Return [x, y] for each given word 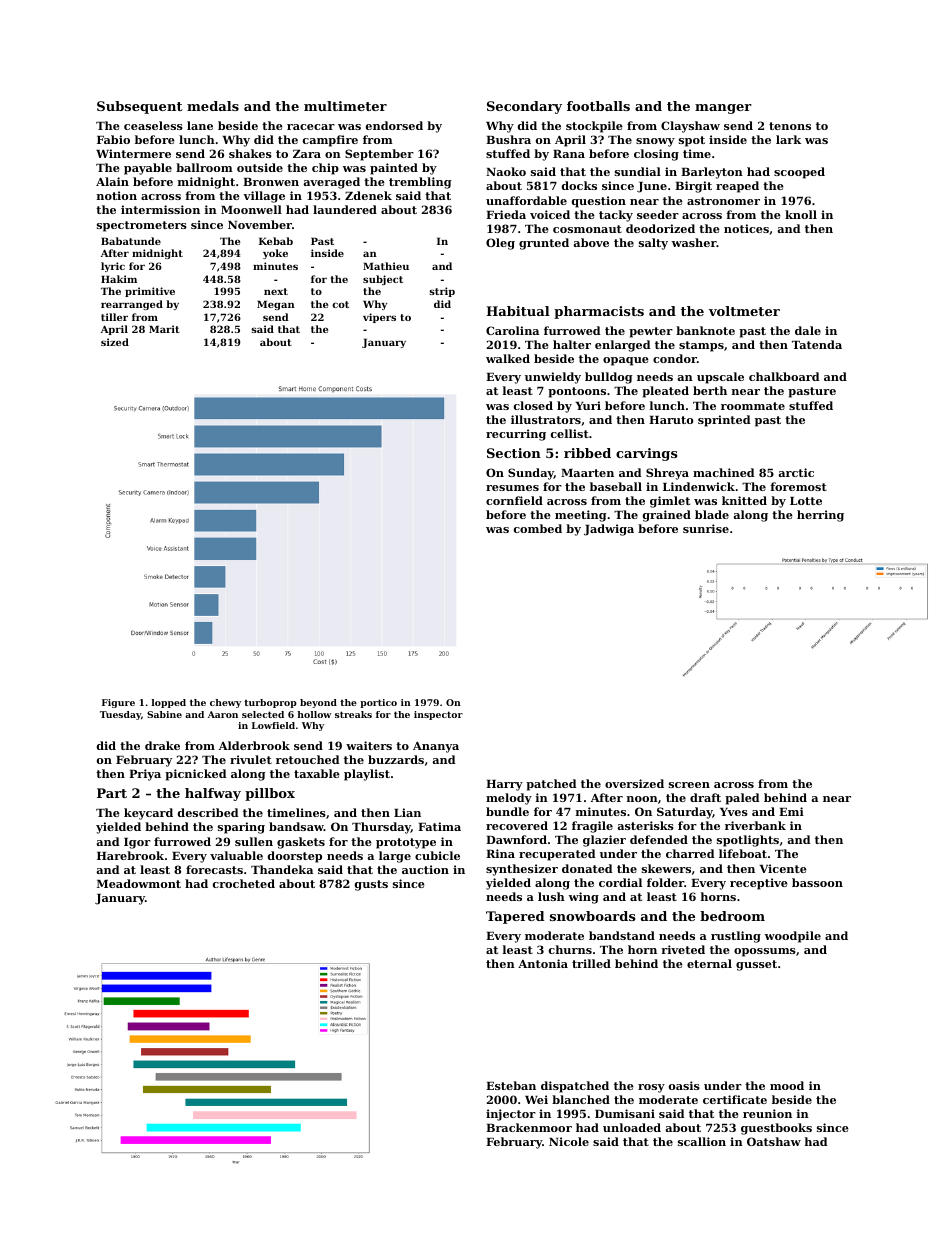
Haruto [671, 420]
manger [723, 109]
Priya [145, 775]
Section [514, 453]
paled [742, 799]
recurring [516, 435]
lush [551, 896]
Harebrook [130, 855]
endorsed [394, 125]
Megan [276, 305]
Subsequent [140, 107]
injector [511, 1115]
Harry [504, 785]
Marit [164, 329]
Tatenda [817, 344]
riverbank [755, 825]
